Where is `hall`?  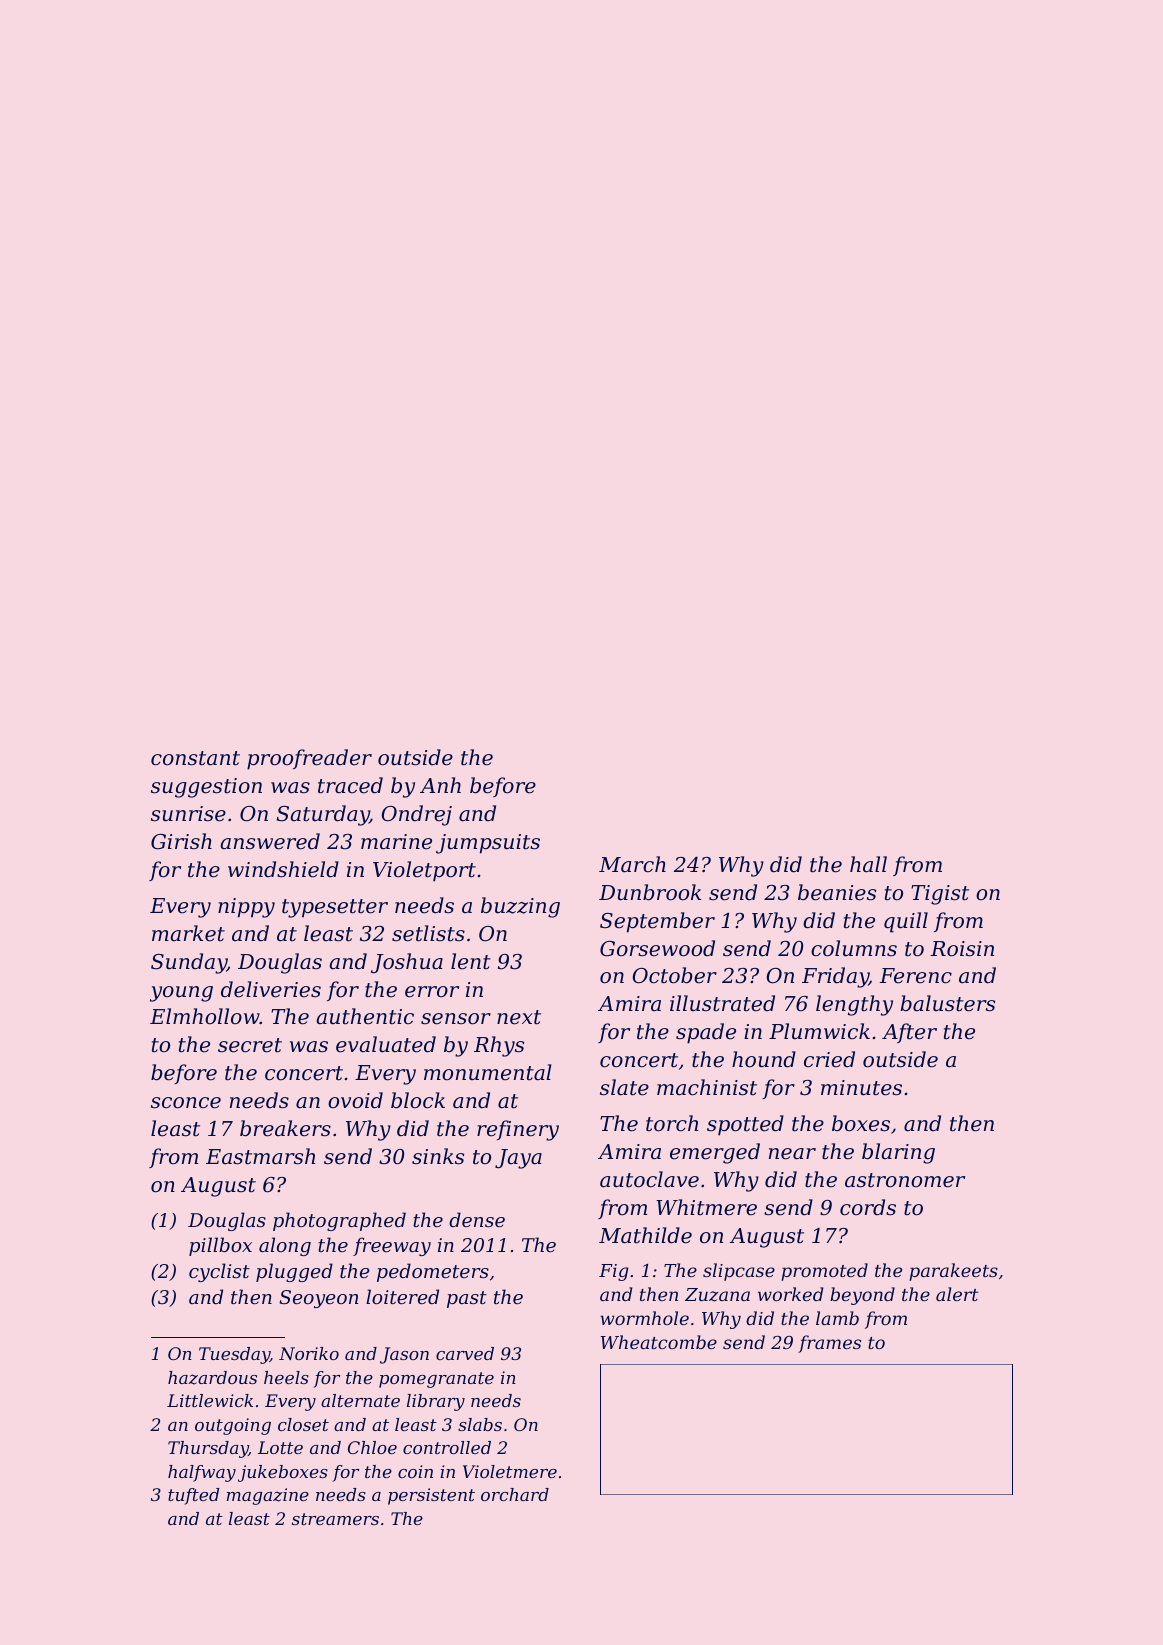
hall is located at coordinates (868, 864).
